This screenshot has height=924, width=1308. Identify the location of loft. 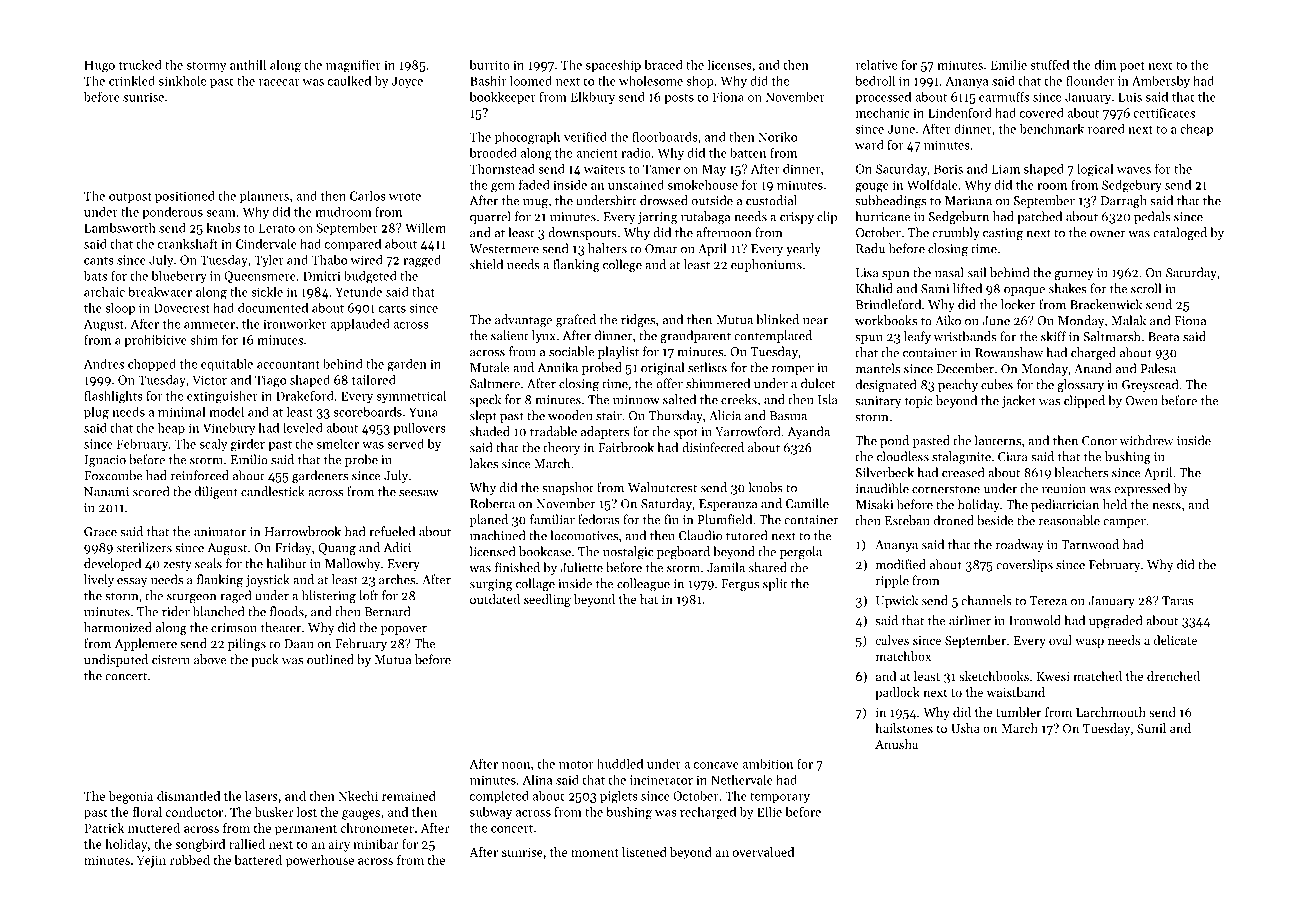
(368, 595).
